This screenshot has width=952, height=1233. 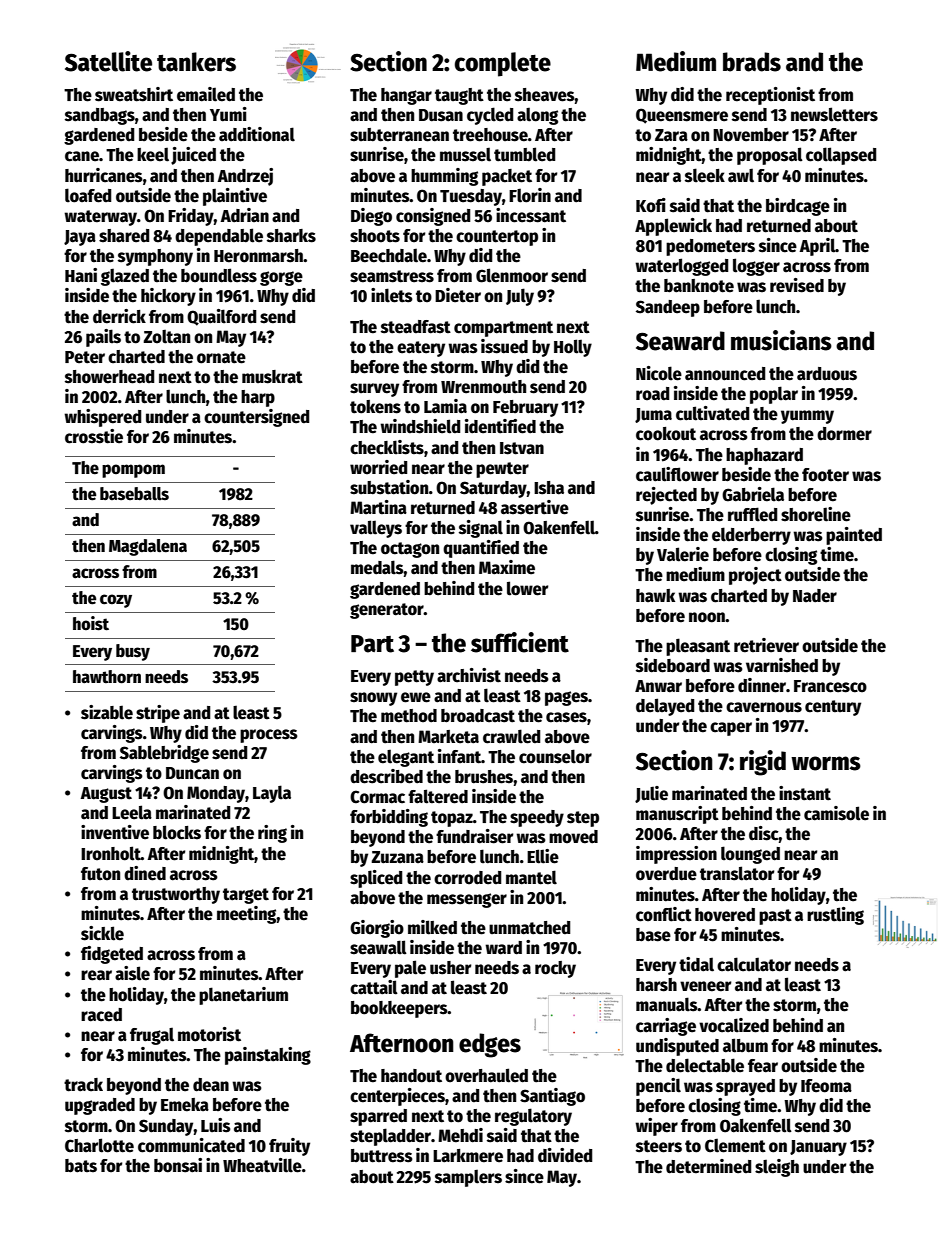 What do you see at coordinates (696, 964) in the screenshot?
I see `tidal` at bounding box center [696, 964].
